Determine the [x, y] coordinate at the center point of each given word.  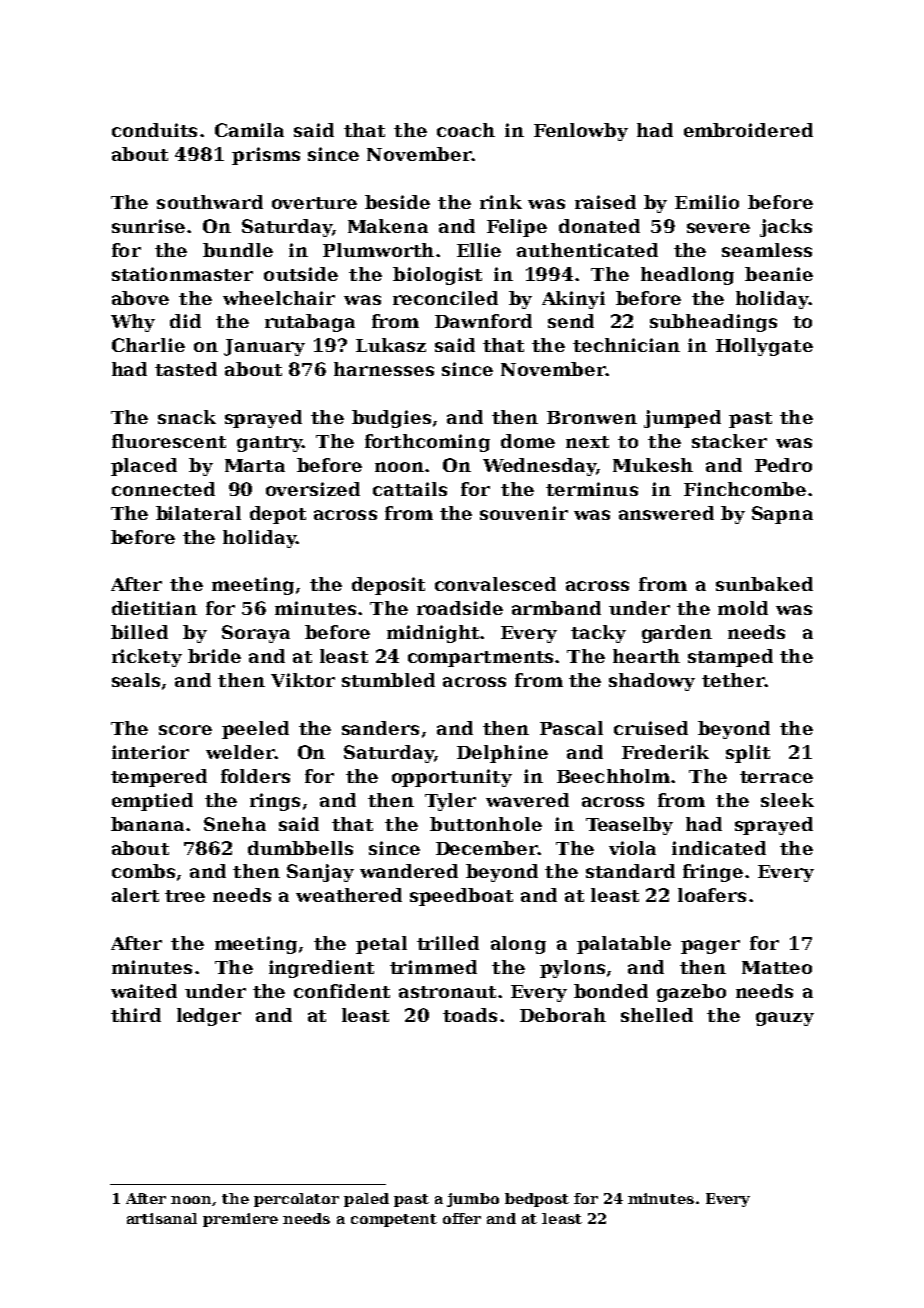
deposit [388, 586]
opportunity [452, 778]
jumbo [473, 1200]
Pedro [783, 465]
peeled [255, 730]
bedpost [537, 1200]
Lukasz [391, 345]
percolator [296, 1200]
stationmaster [182, 274]
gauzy [785, 1019]
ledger [209, 1017]
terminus [592, 489]
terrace [776, 777]
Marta [255, 465]
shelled [657, 1015]
